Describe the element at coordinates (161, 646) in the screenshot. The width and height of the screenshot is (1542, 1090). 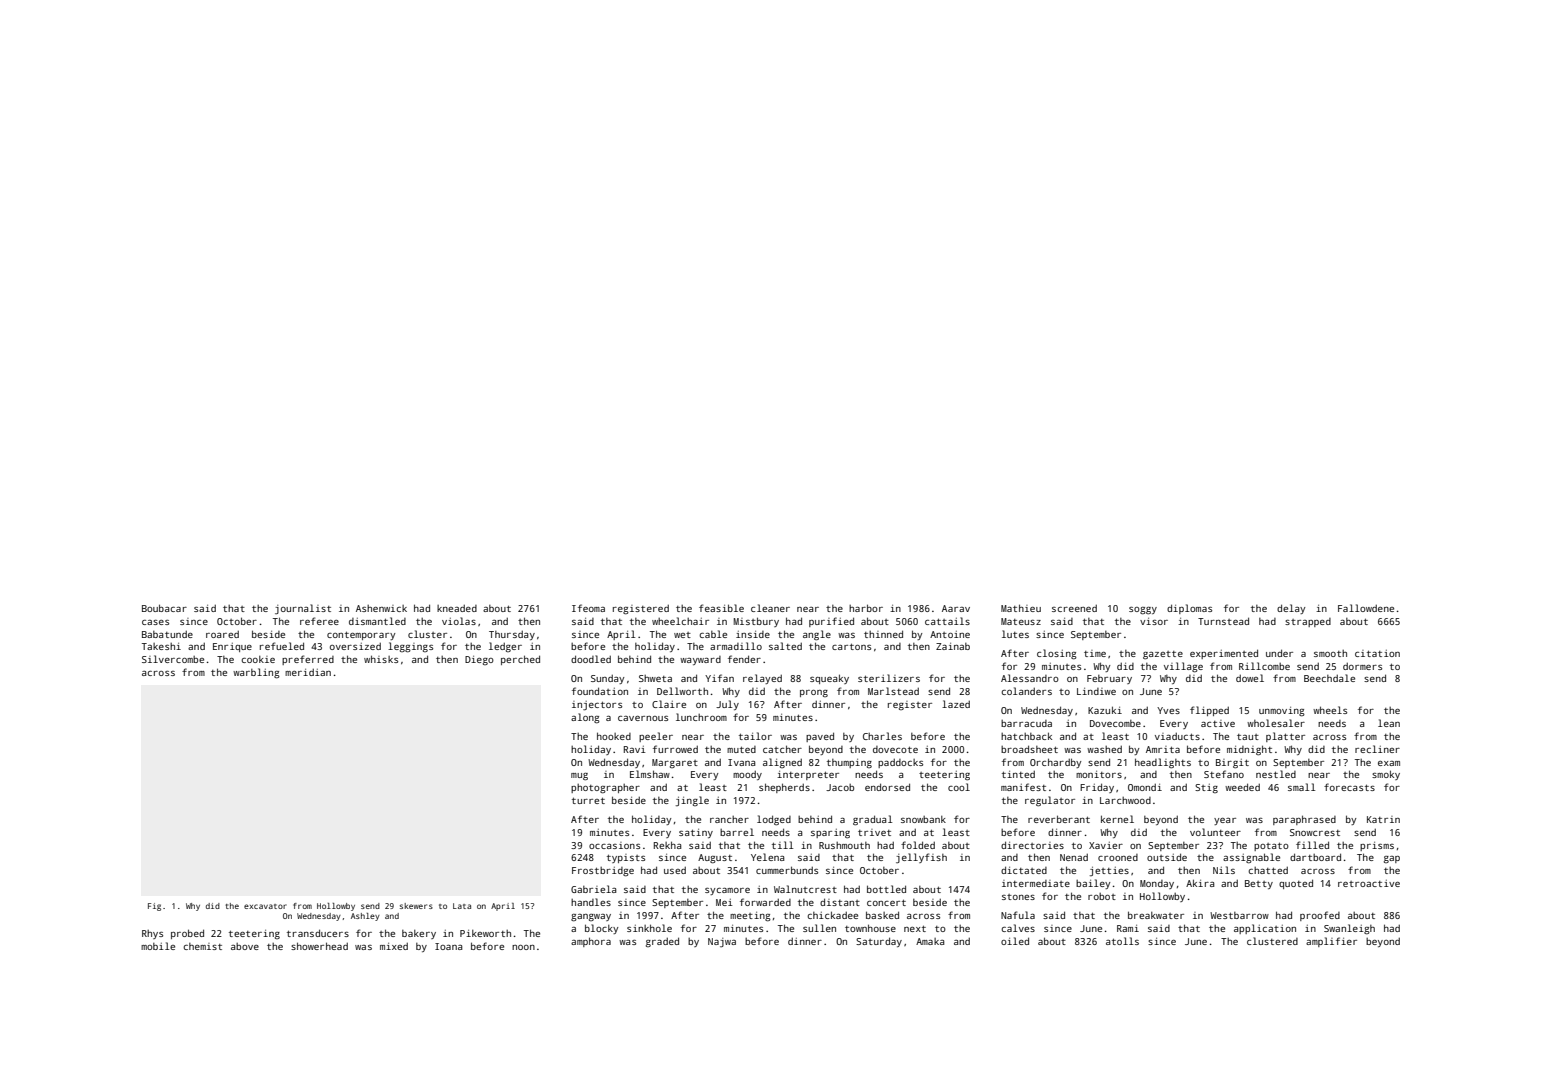
I see `Takeshi` at that location.
